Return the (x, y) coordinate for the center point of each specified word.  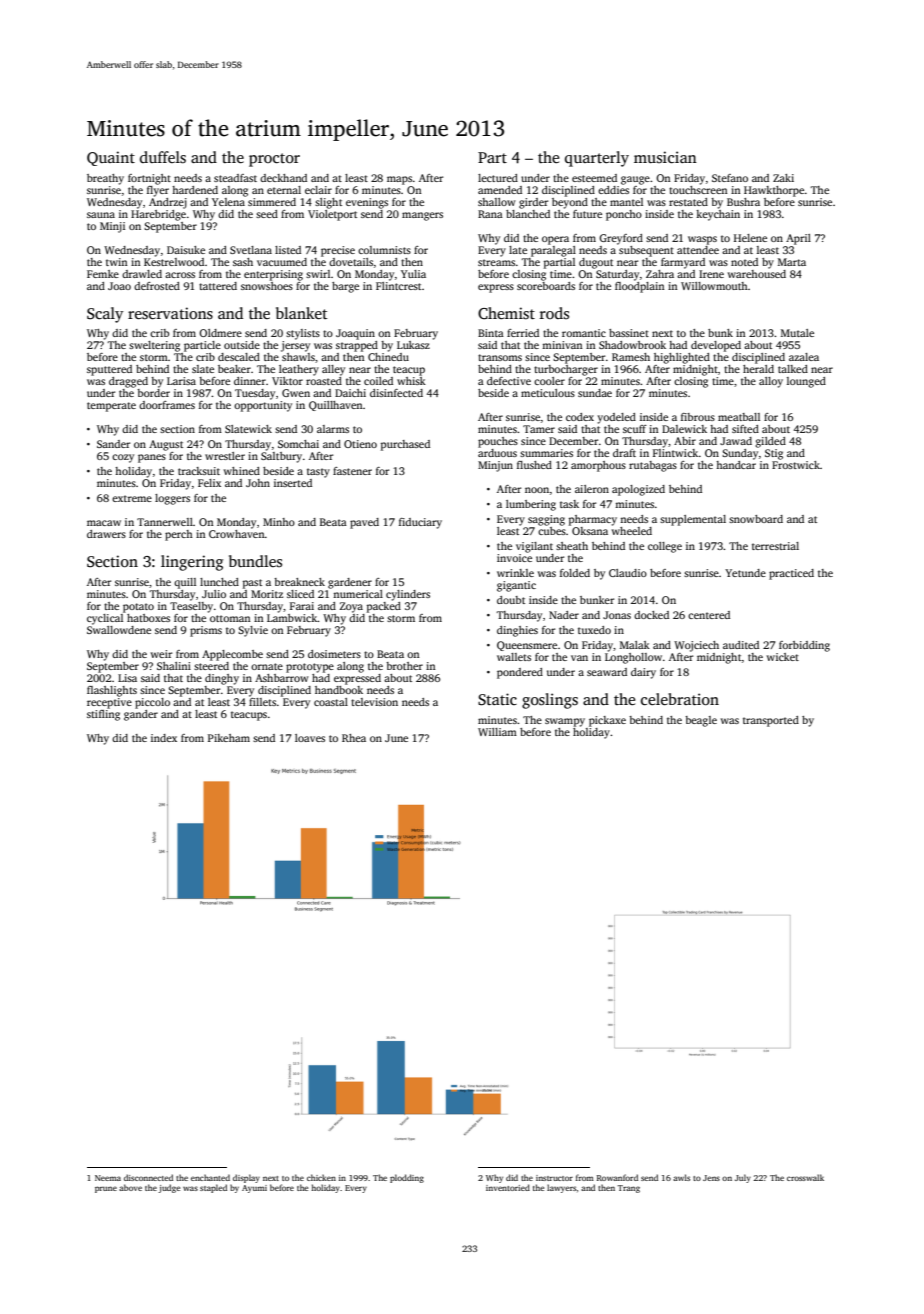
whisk (411, 381)
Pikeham (229, 738)
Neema (108, 1178)
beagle (701, 721)
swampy (565, 722)
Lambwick (292, 618)
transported (771, 721)
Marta (792, 262)
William (497, 732)
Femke (103, 274)
